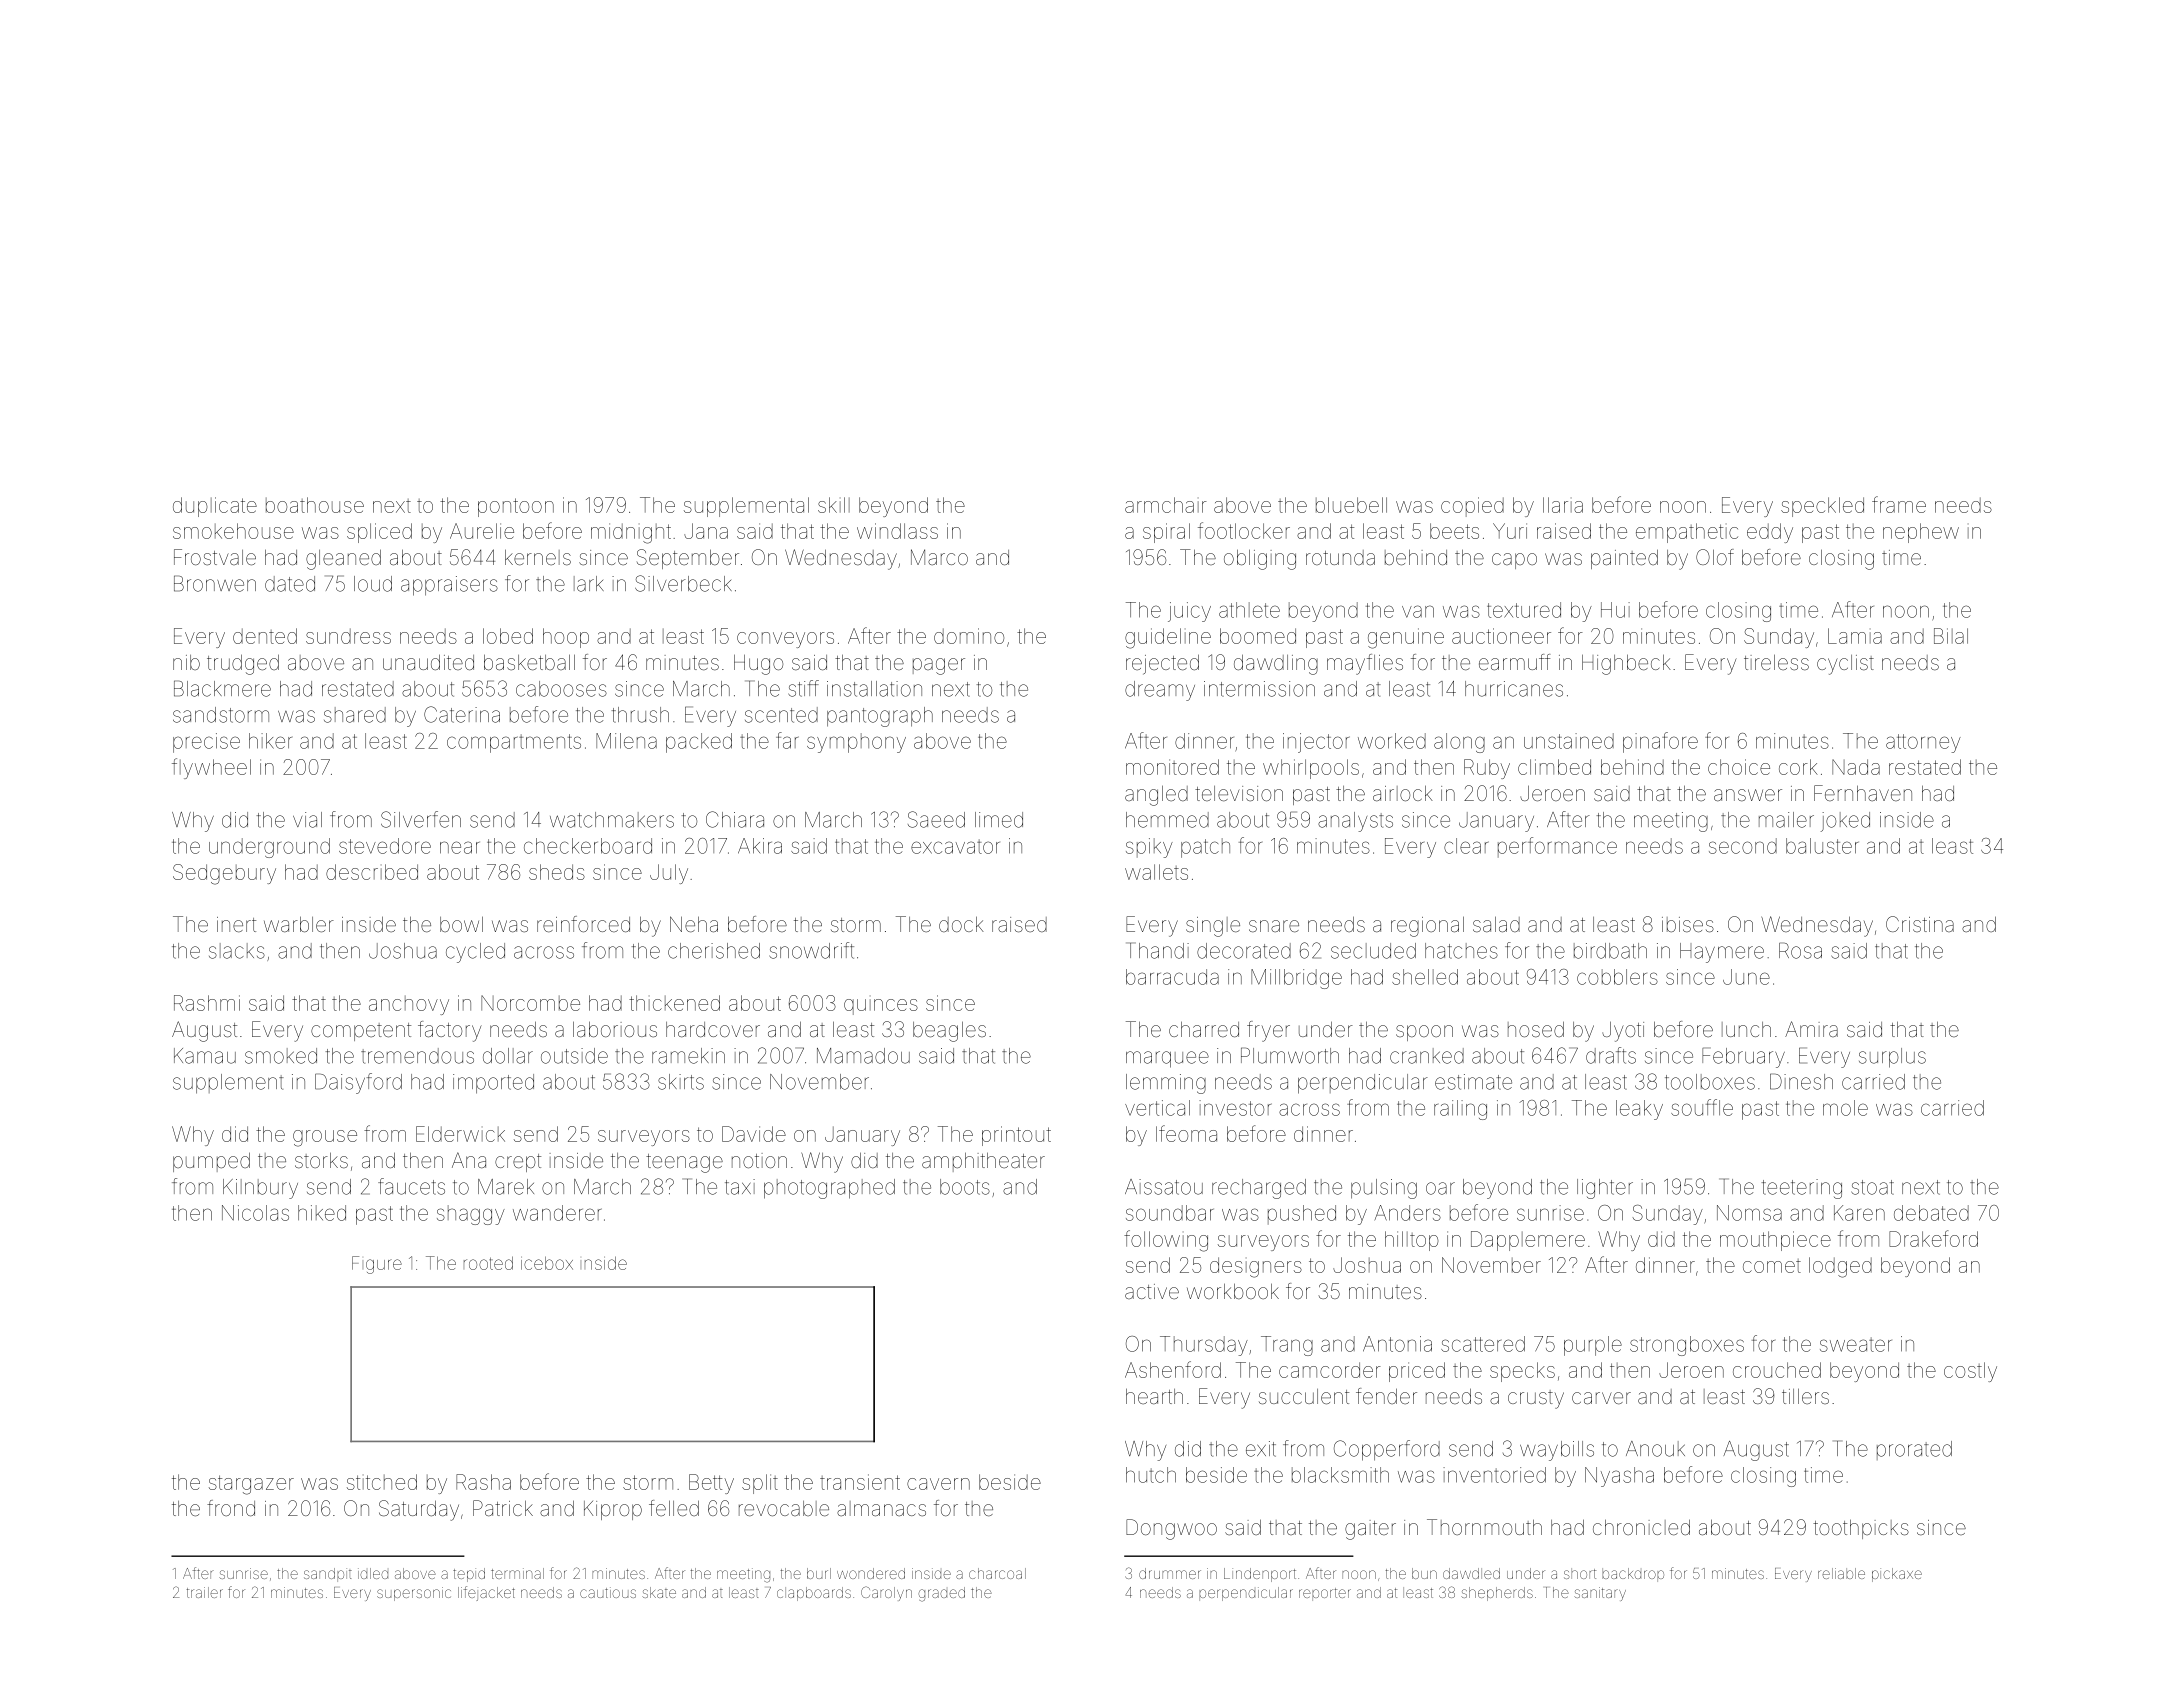 The width and height of the screenshot is (2178, 1683). Describe the element at coordinates (486, 1593) in the screenshot. I see `lifejacket` at that location.
